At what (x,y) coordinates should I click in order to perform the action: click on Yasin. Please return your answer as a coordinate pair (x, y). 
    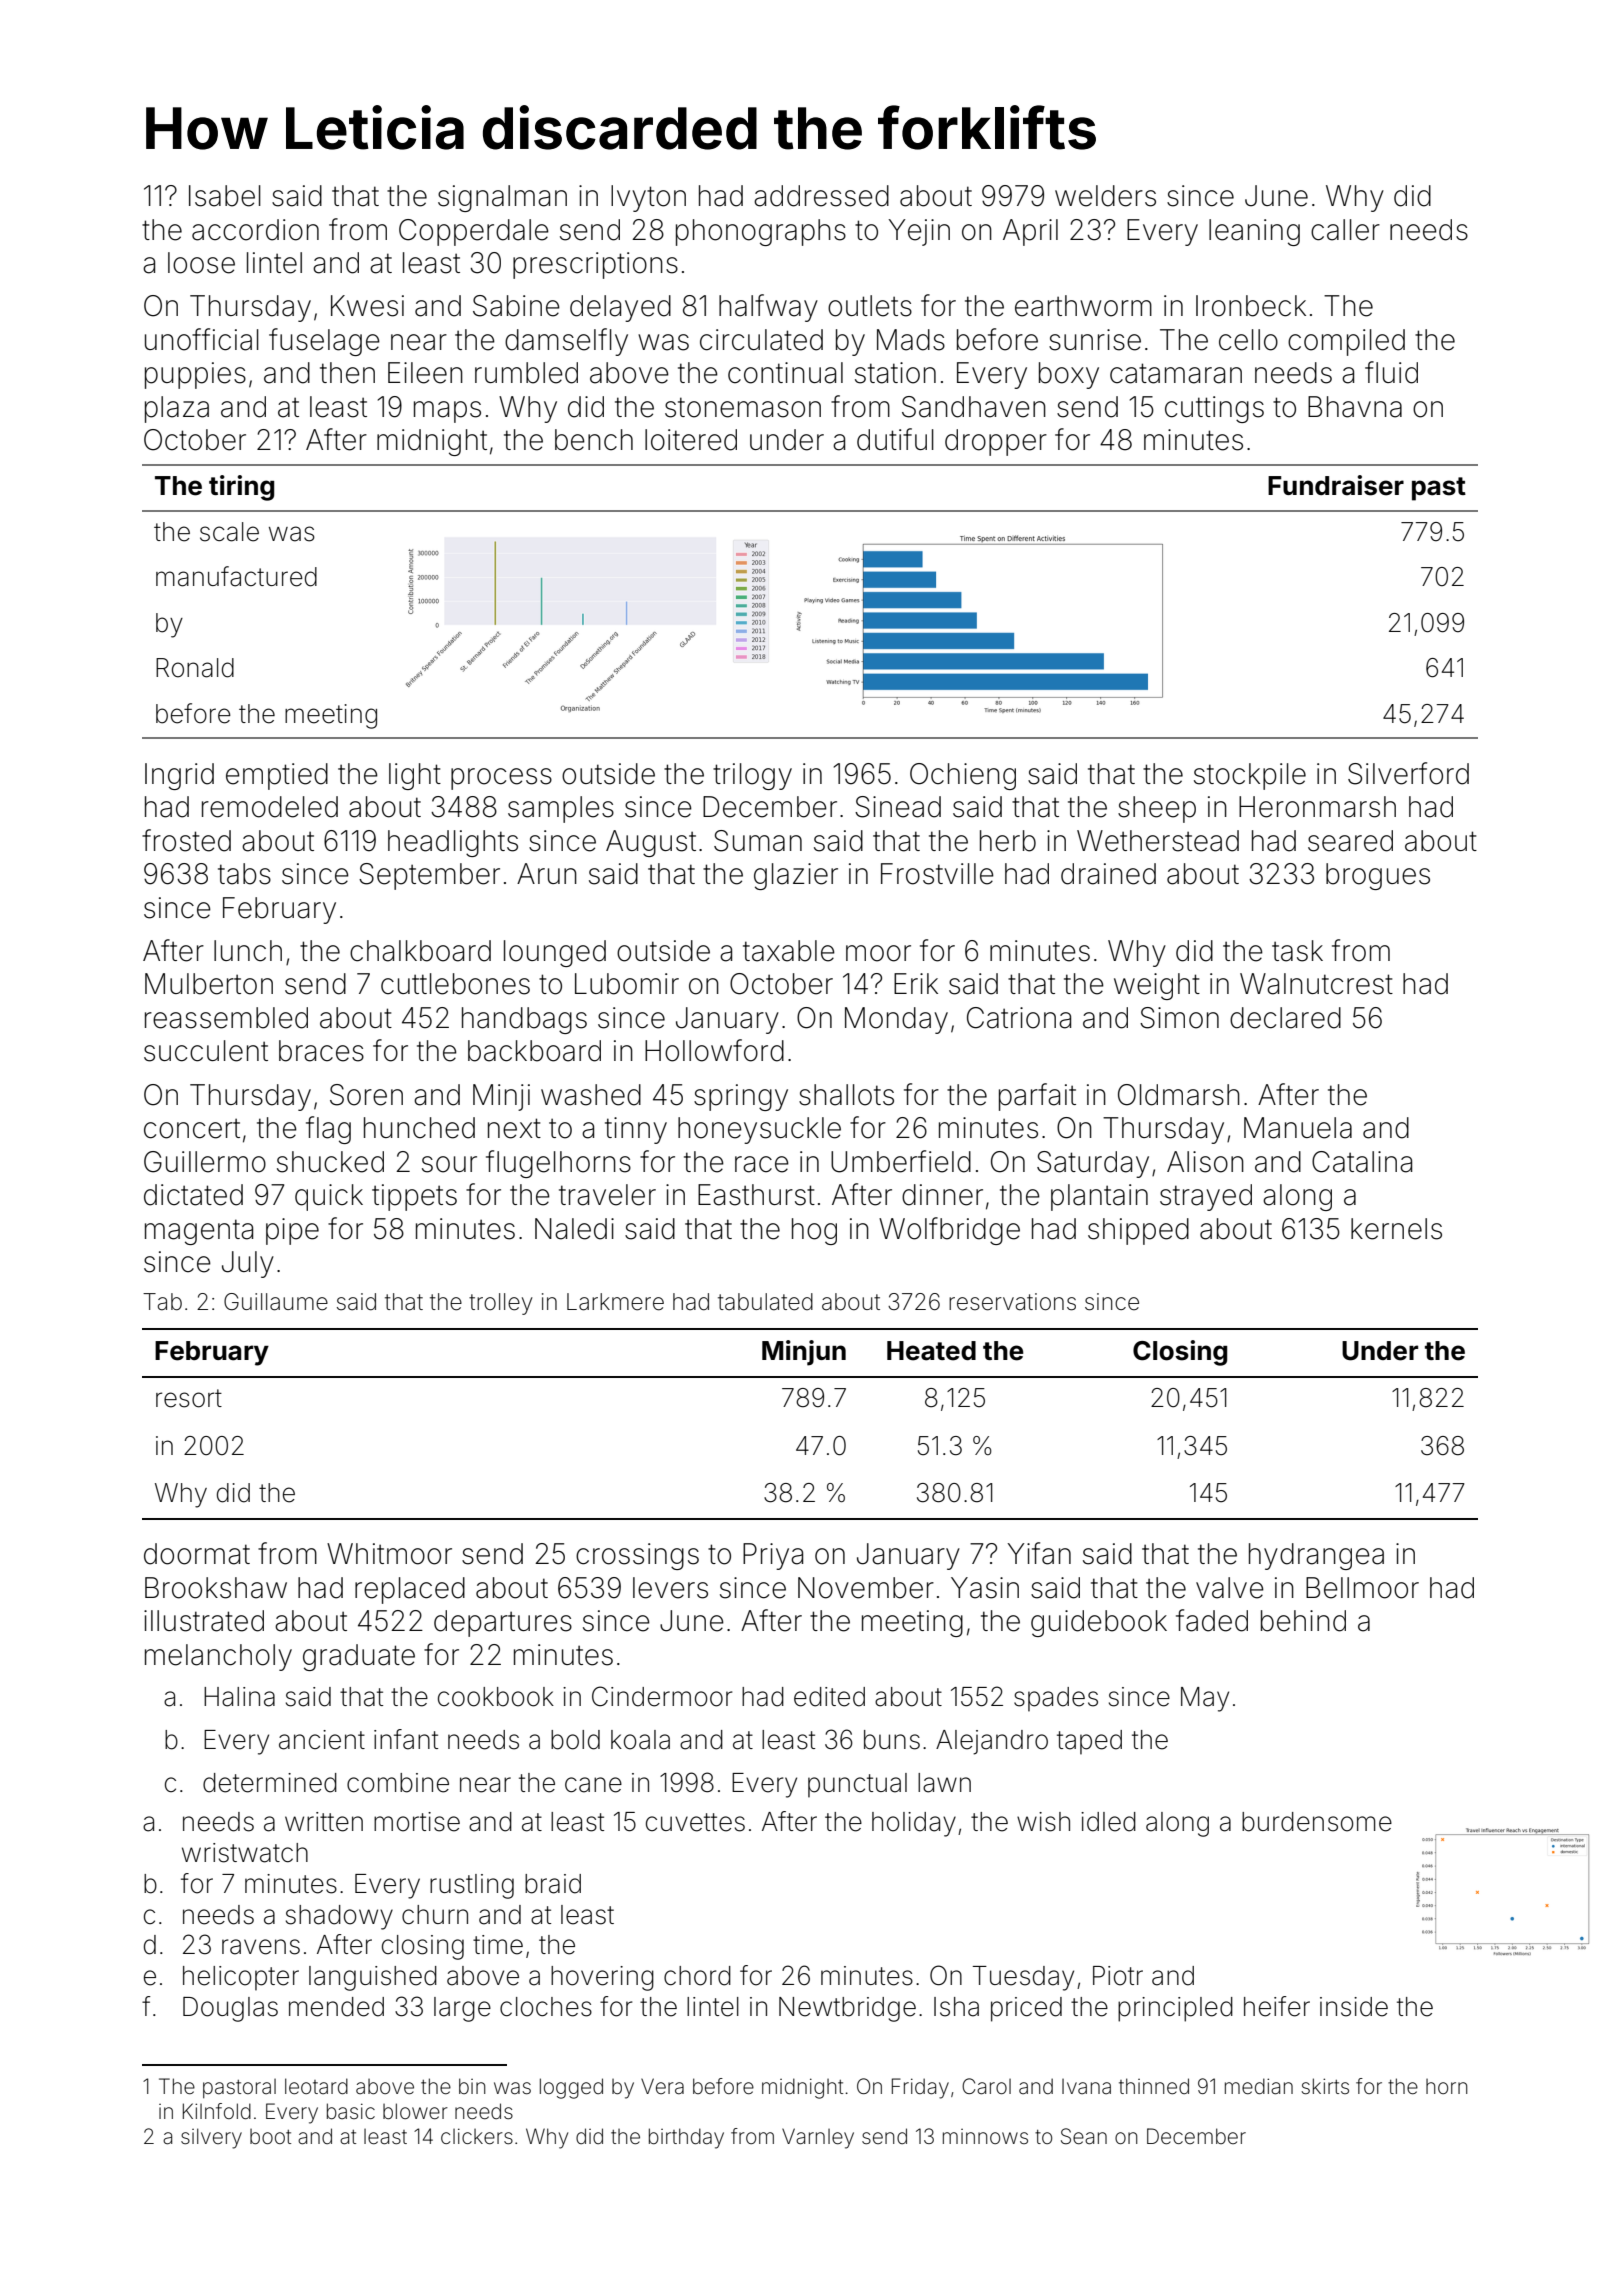
    Looking at the image, I should click on (985, 1588).
